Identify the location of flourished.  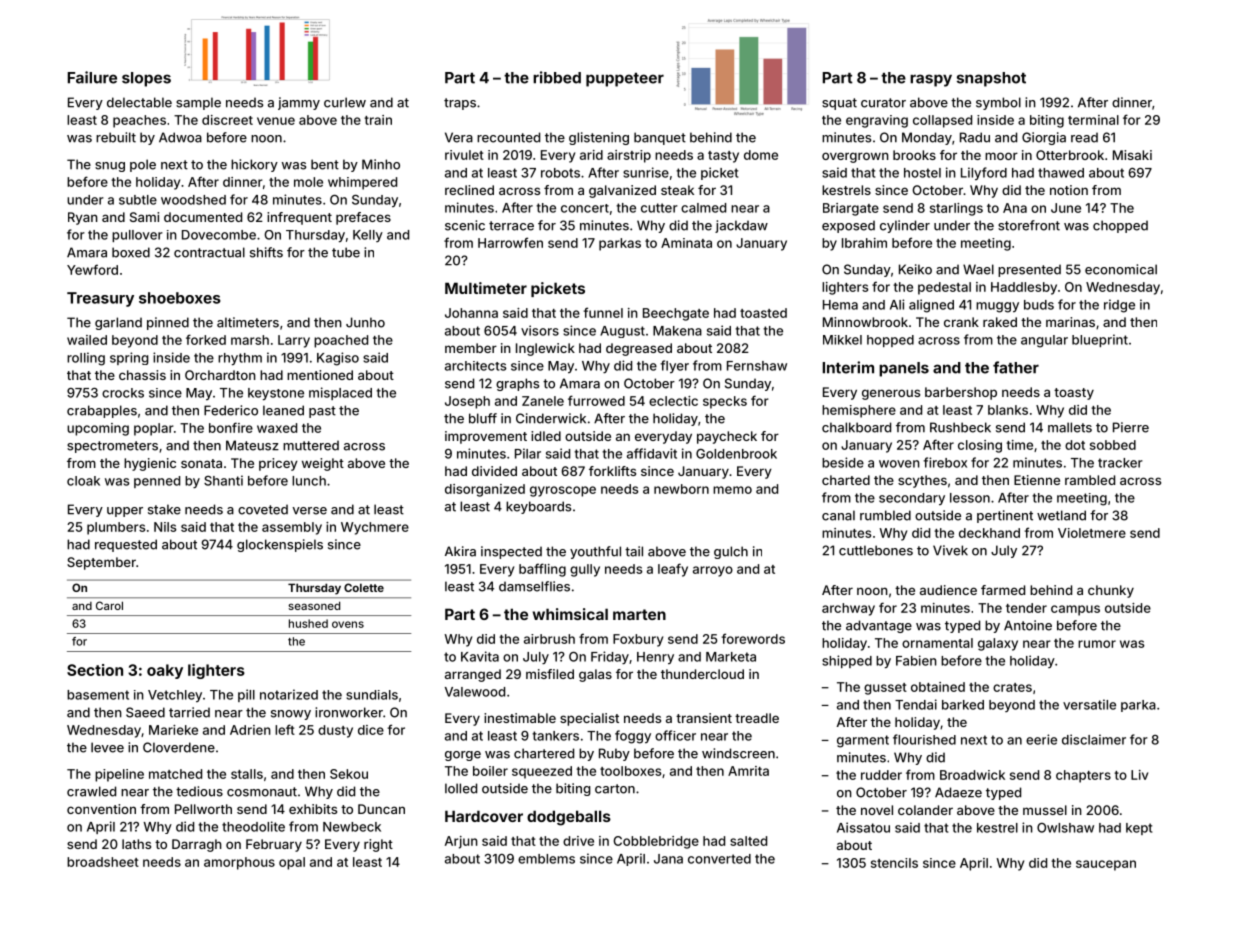
(924, 739).
